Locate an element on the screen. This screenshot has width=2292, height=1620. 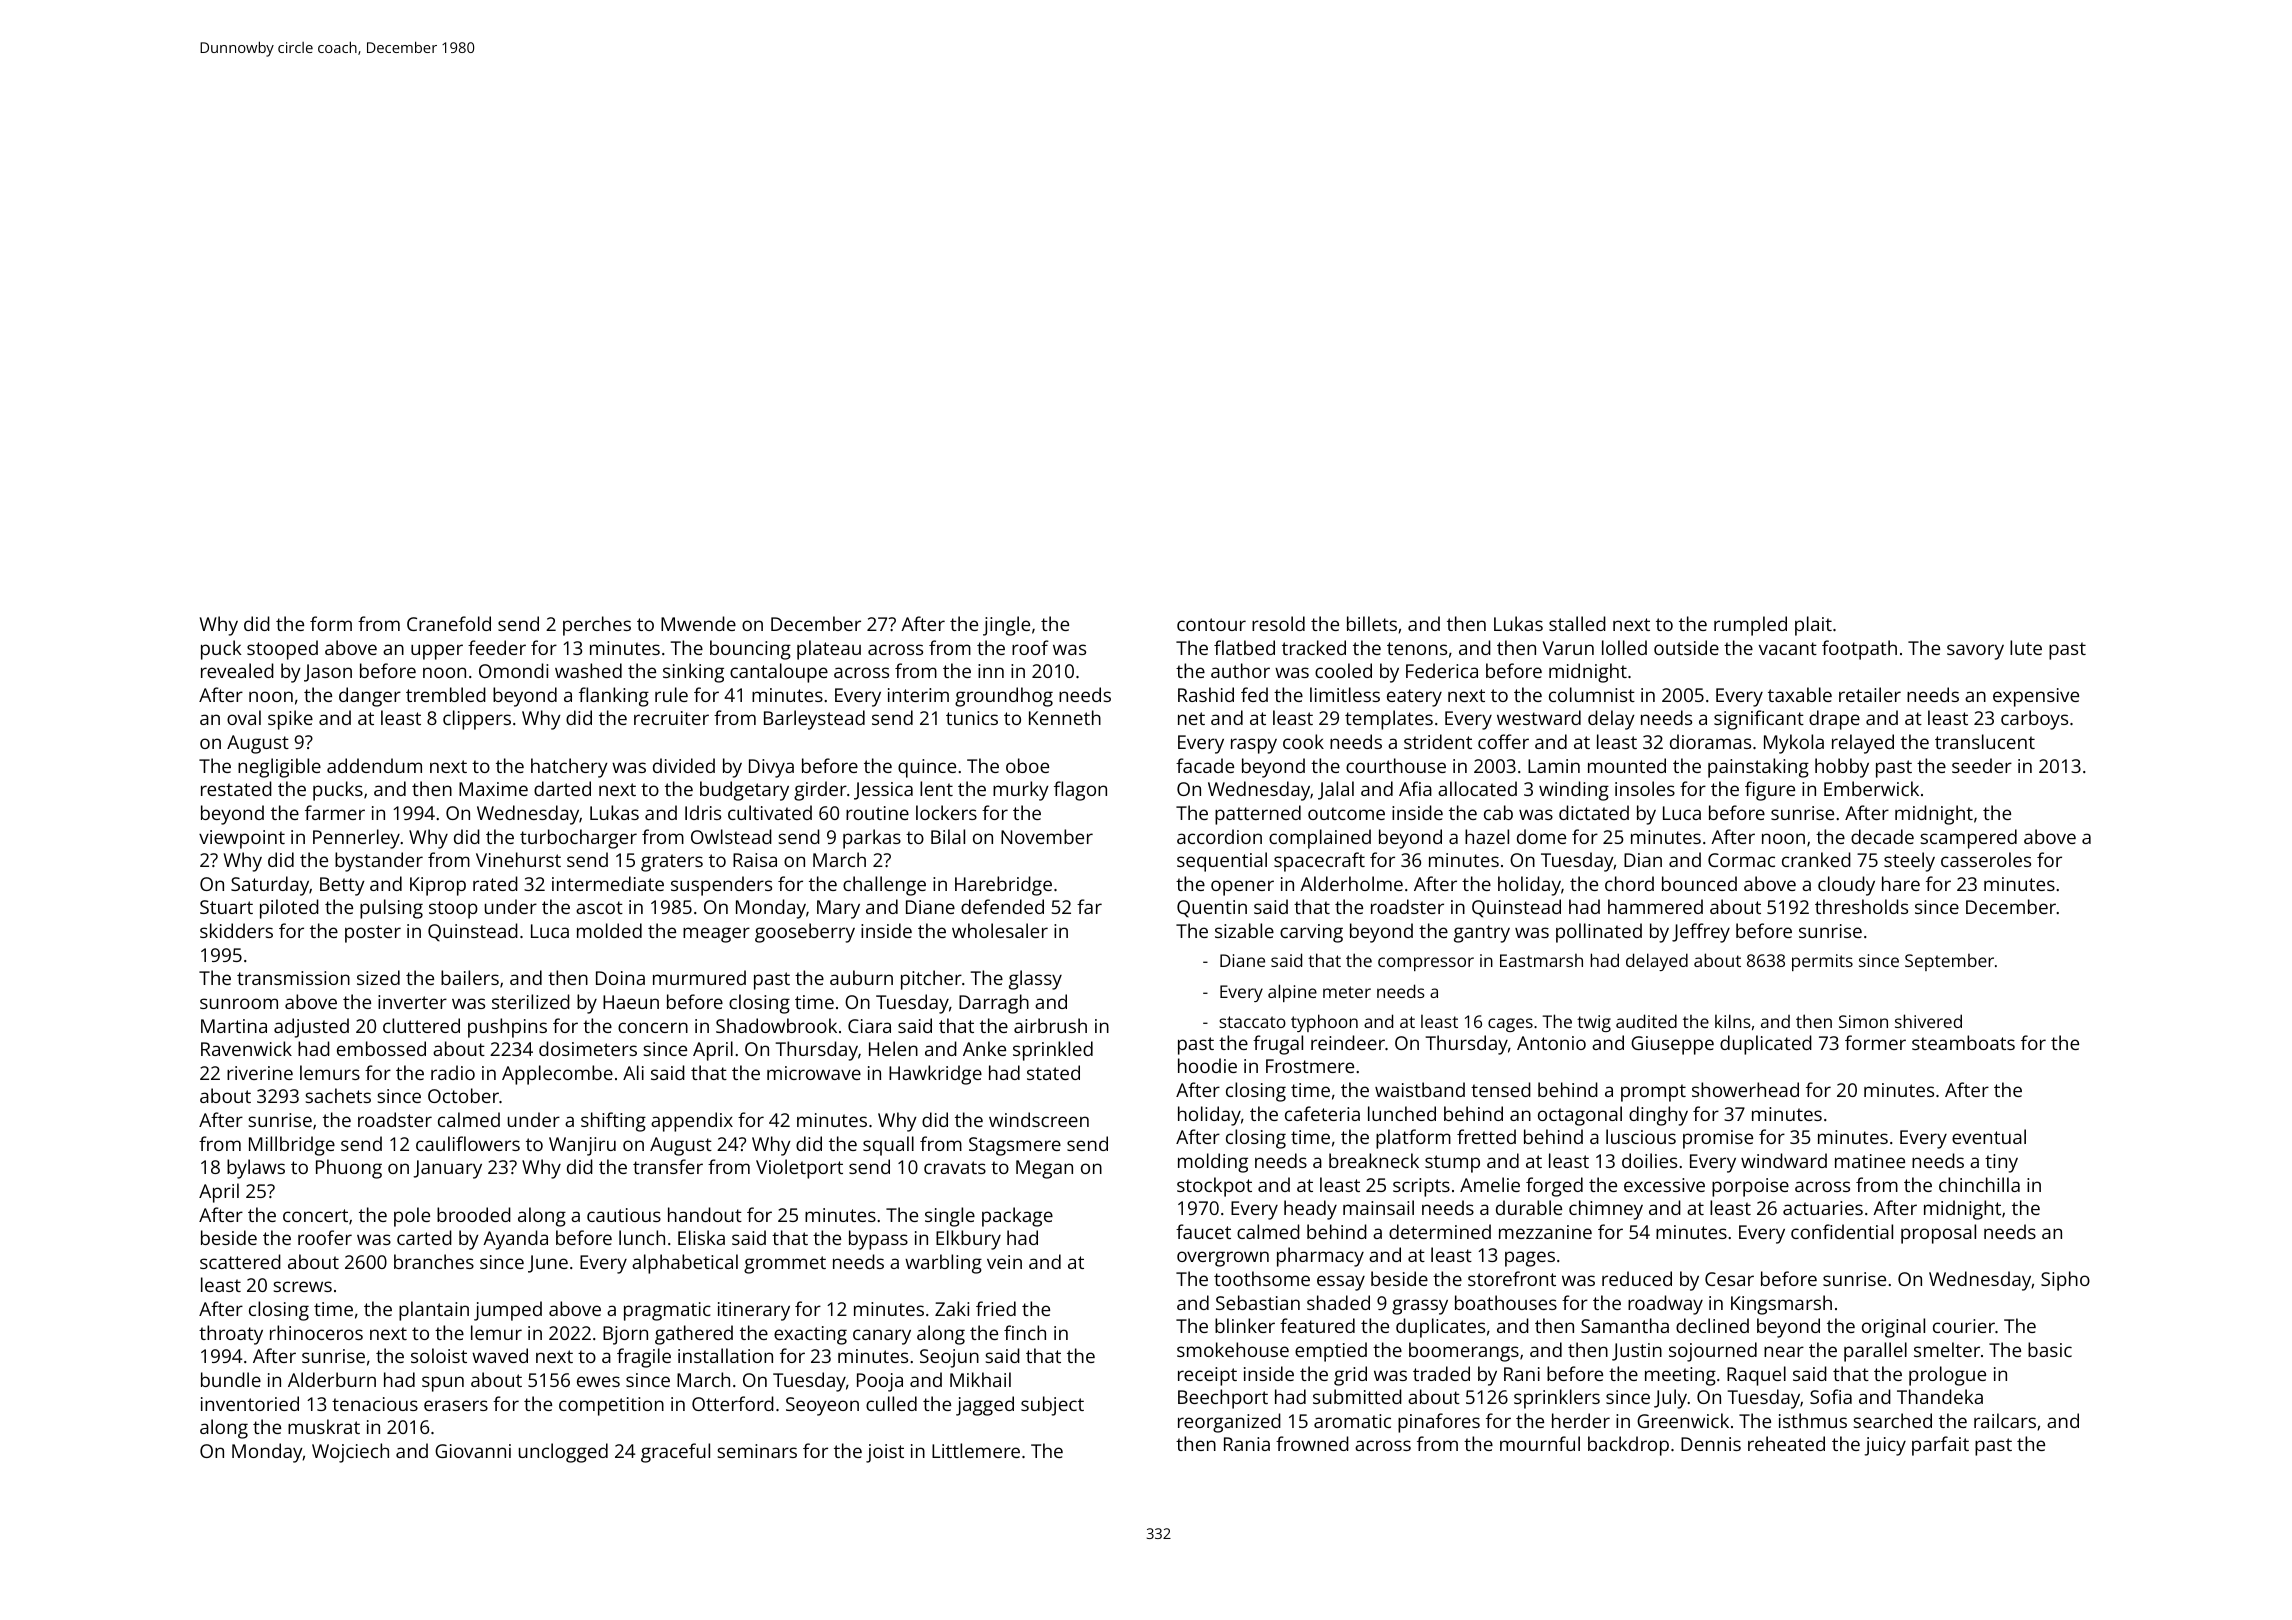
unclogged is located at coordinates (563, 1453).
